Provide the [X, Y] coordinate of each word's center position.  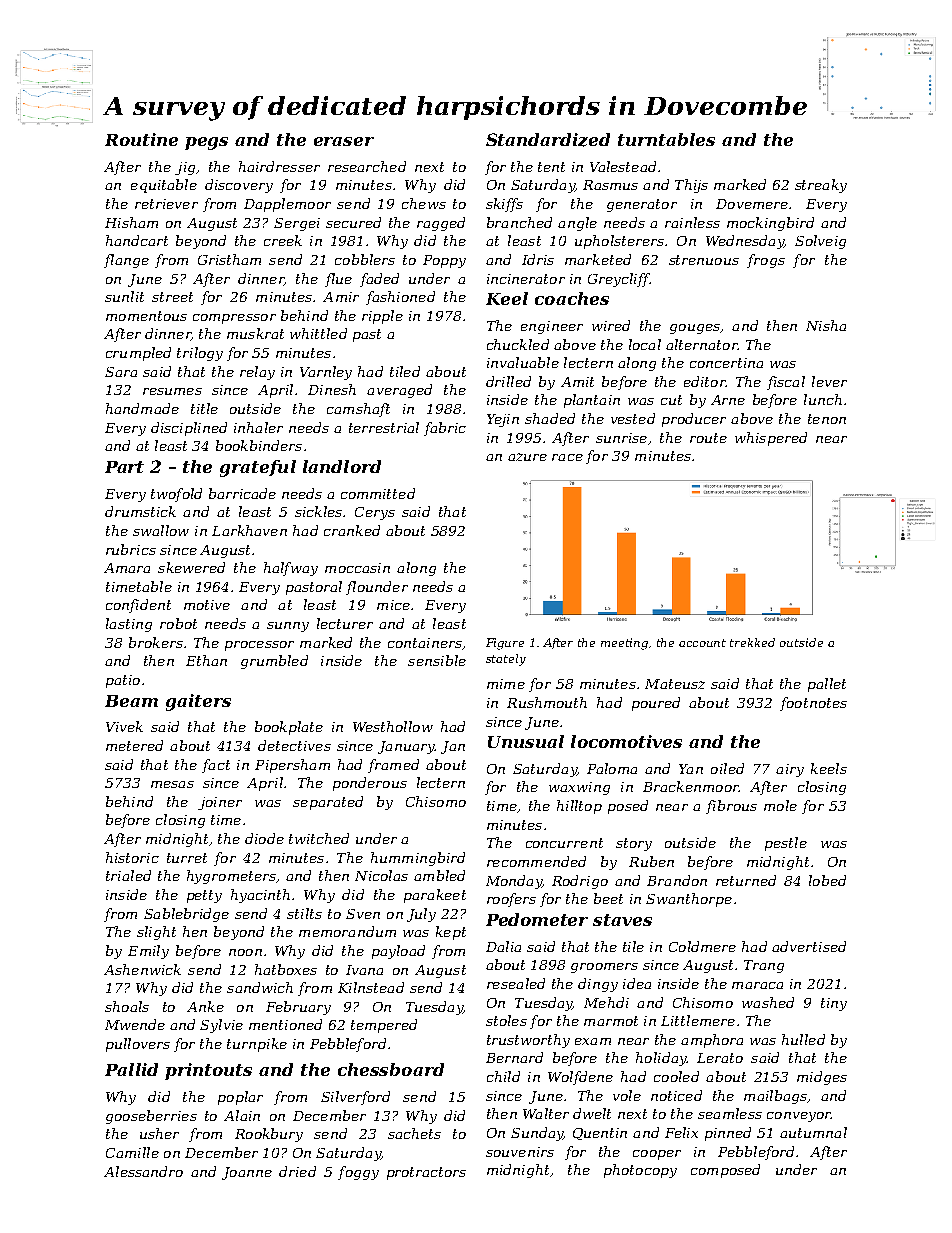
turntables [666, 139]
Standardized [548, 140]
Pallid [131, 1069]
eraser [344, 141]
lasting [129, 625]
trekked [752, 642]
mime [506, 684]
